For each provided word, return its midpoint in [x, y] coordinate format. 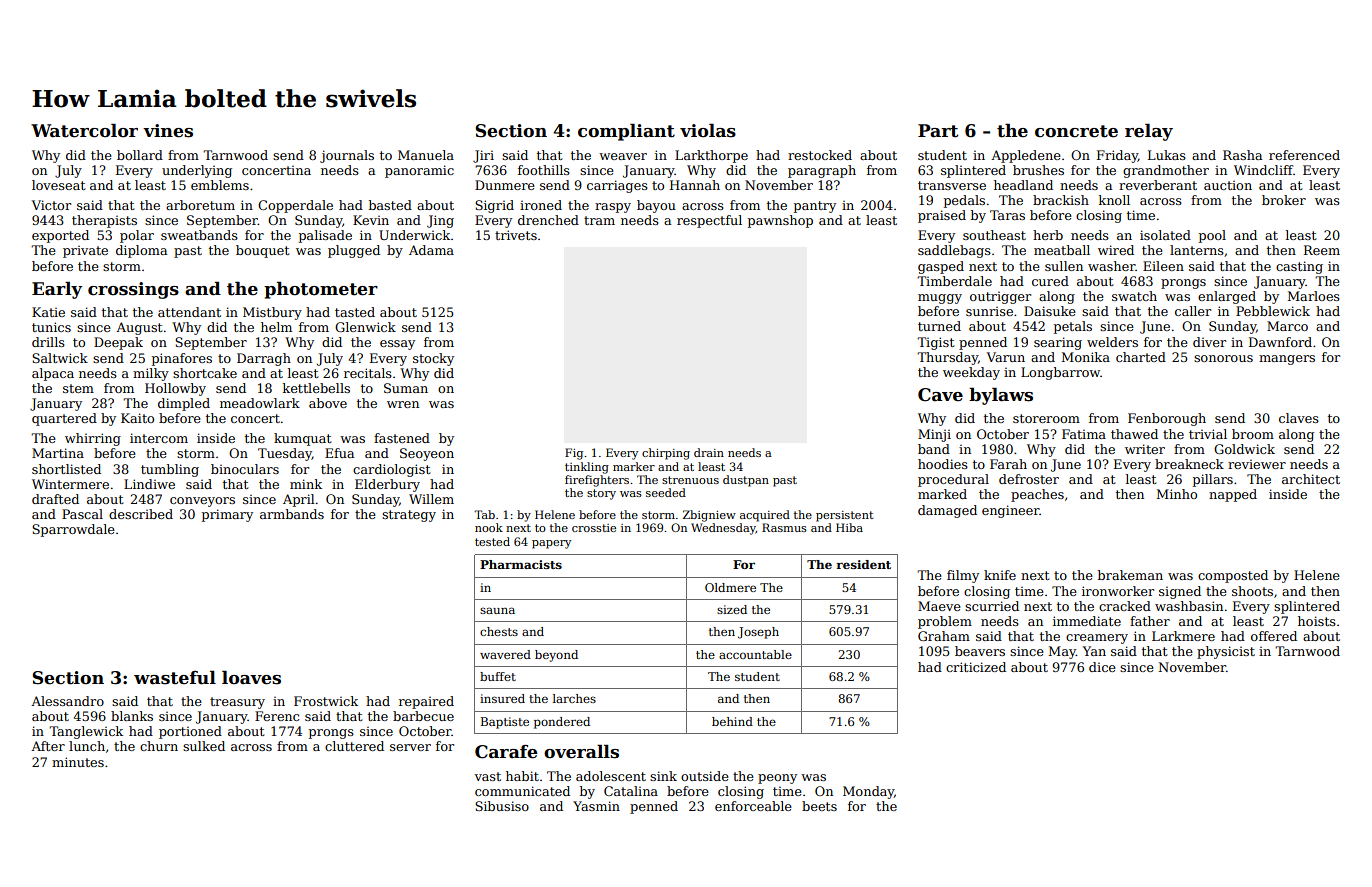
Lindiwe [149, 484]
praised [942, 216]
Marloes [1314, 296]
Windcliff [1263, 170]
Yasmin [596, 806]
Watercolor [84, 130]
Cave [940, 395]
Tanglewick [86, 732]
